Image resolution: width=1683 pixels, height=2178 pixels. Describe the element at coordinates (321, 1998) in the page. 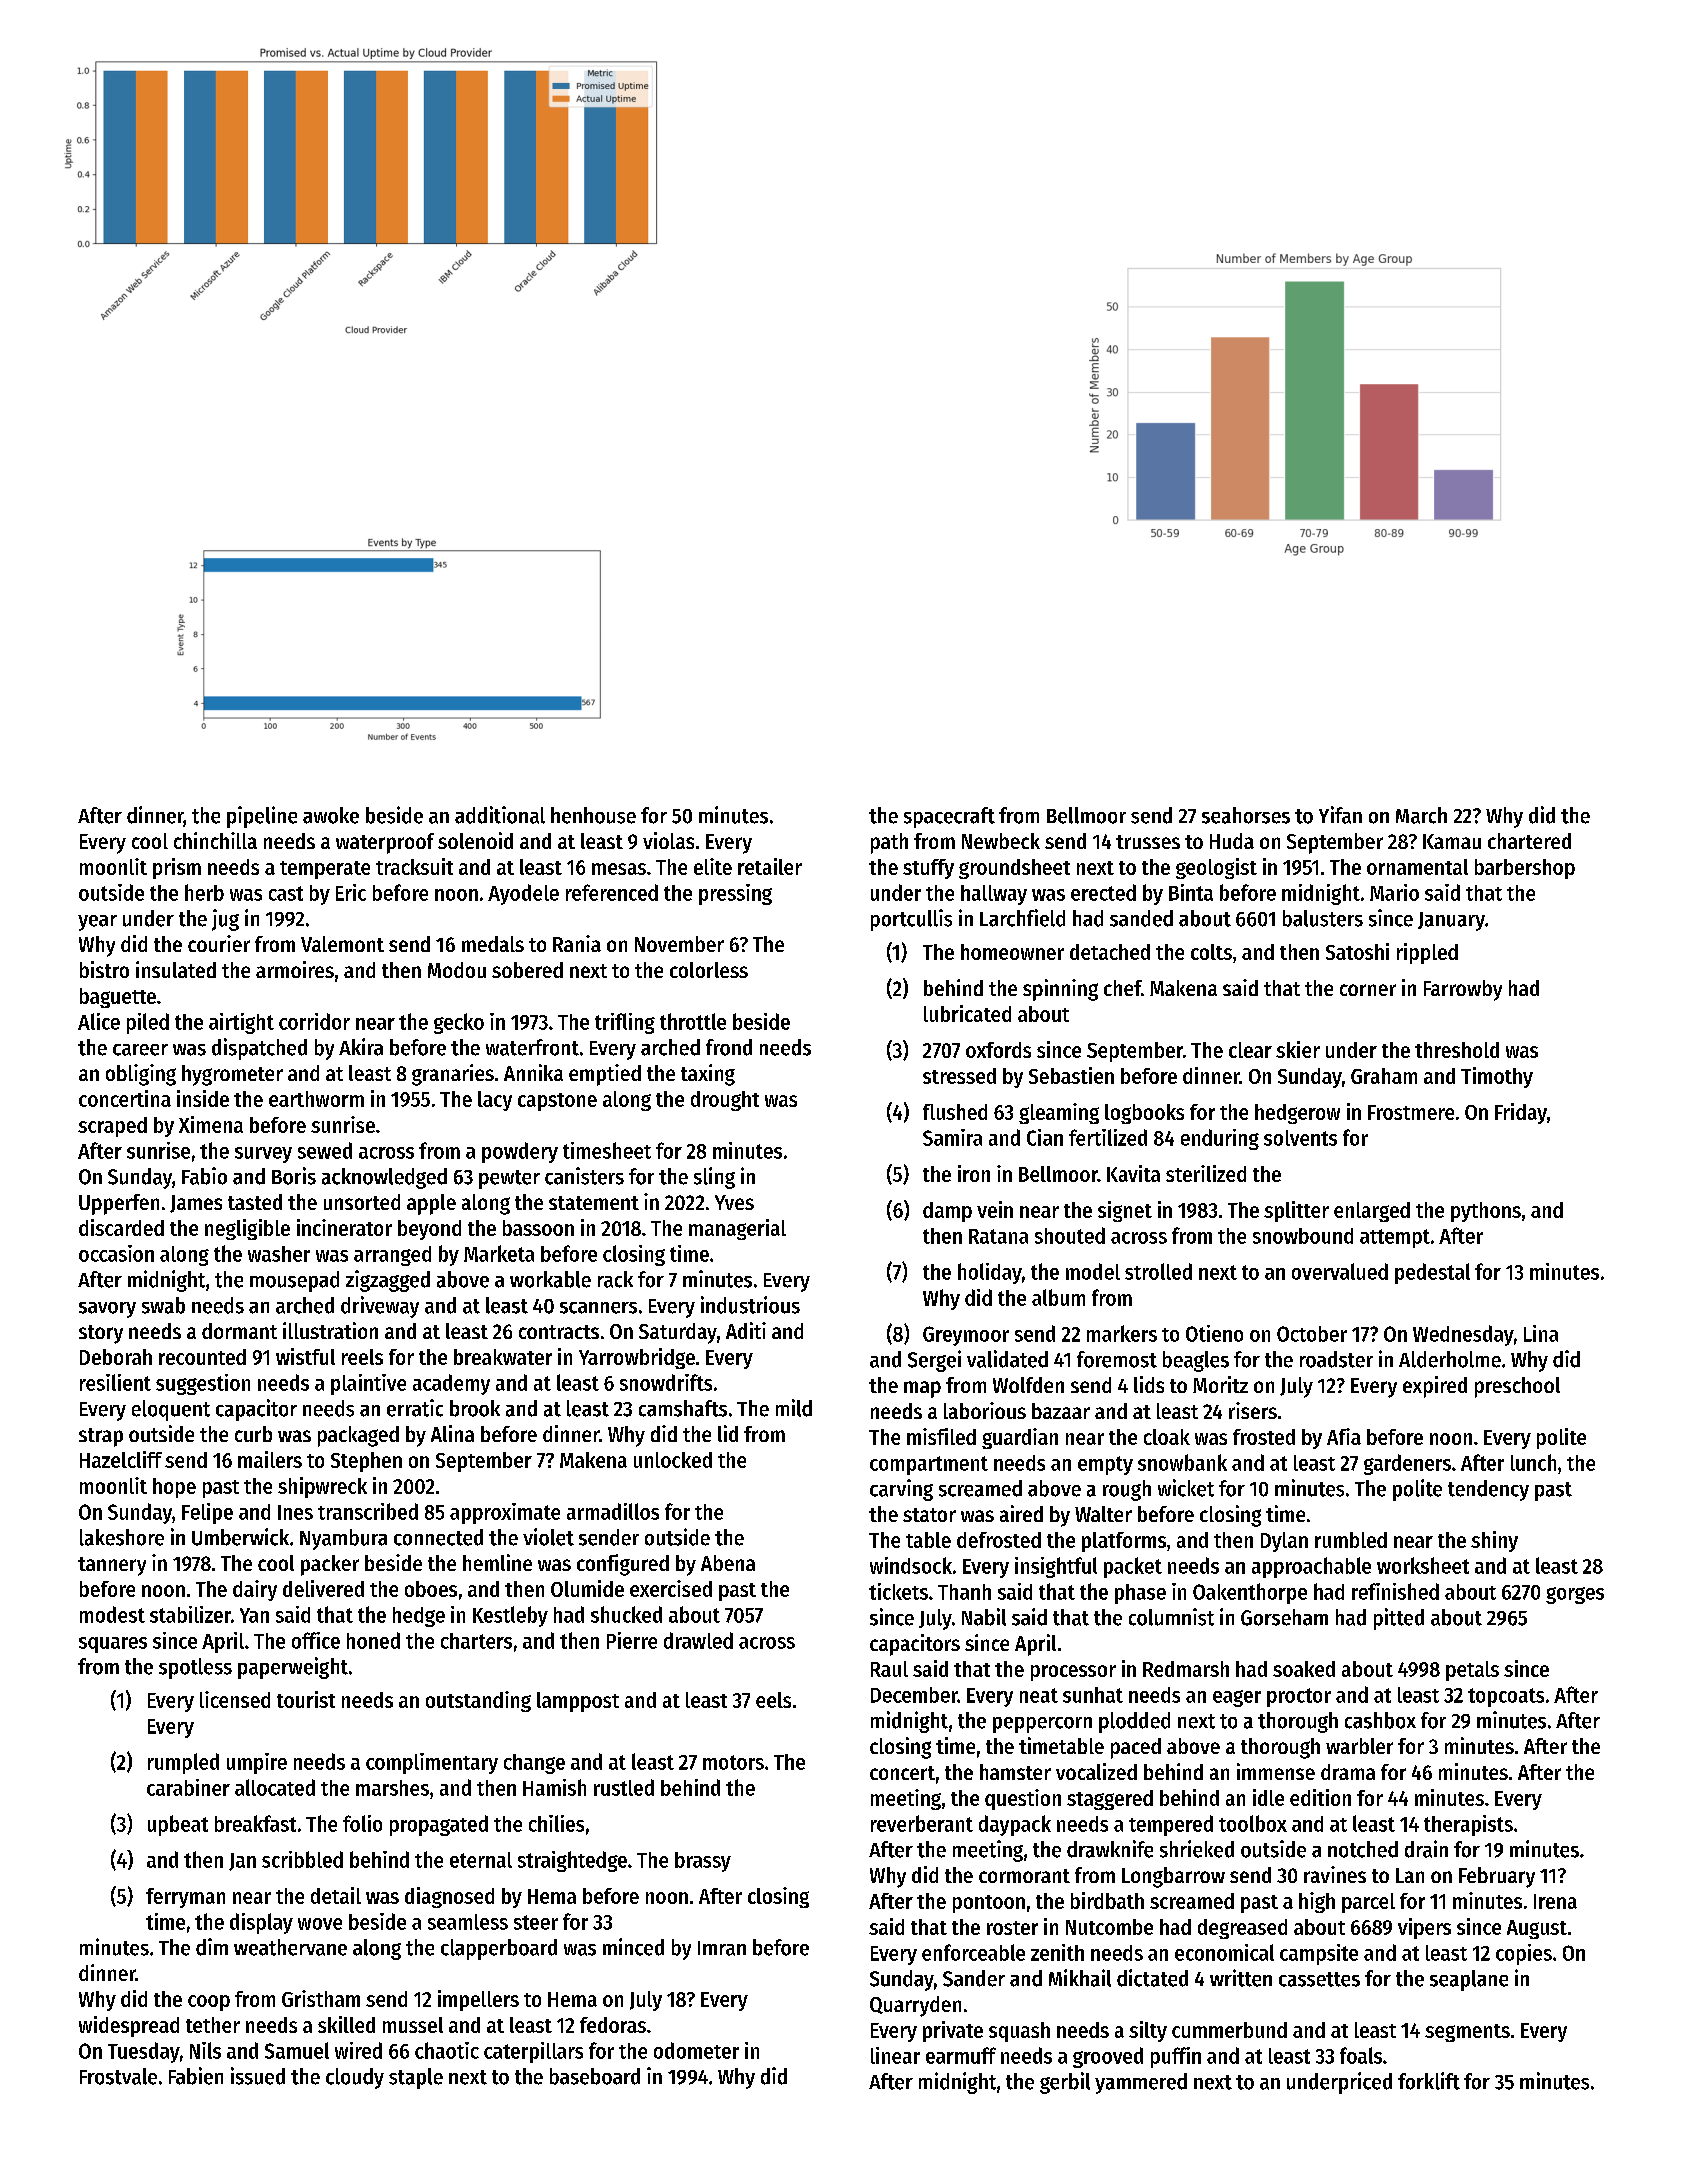

I see `Gristham` at that location.
